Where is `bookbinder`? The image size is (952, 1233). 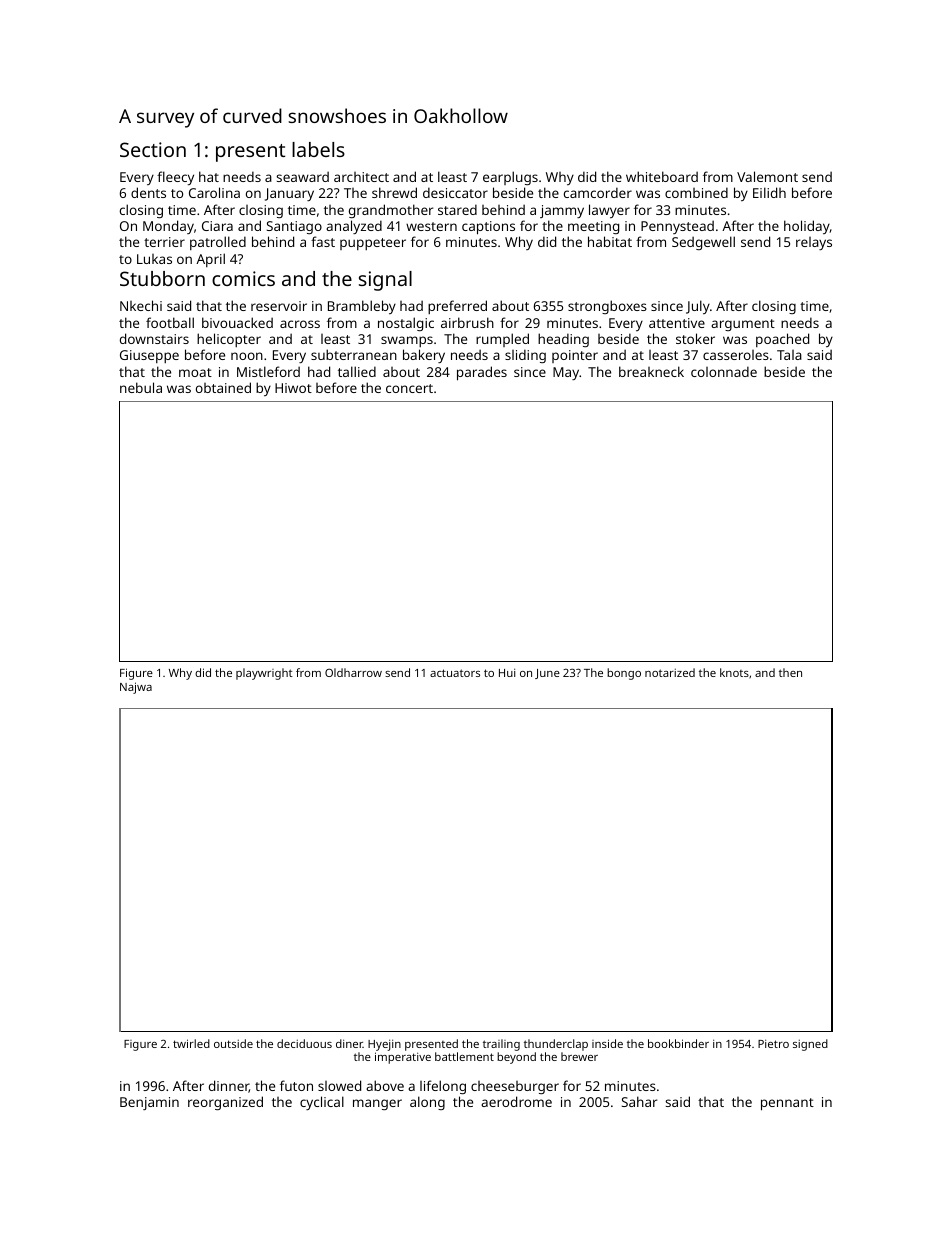
bookbinder is located at coordinates (678, 1043).
